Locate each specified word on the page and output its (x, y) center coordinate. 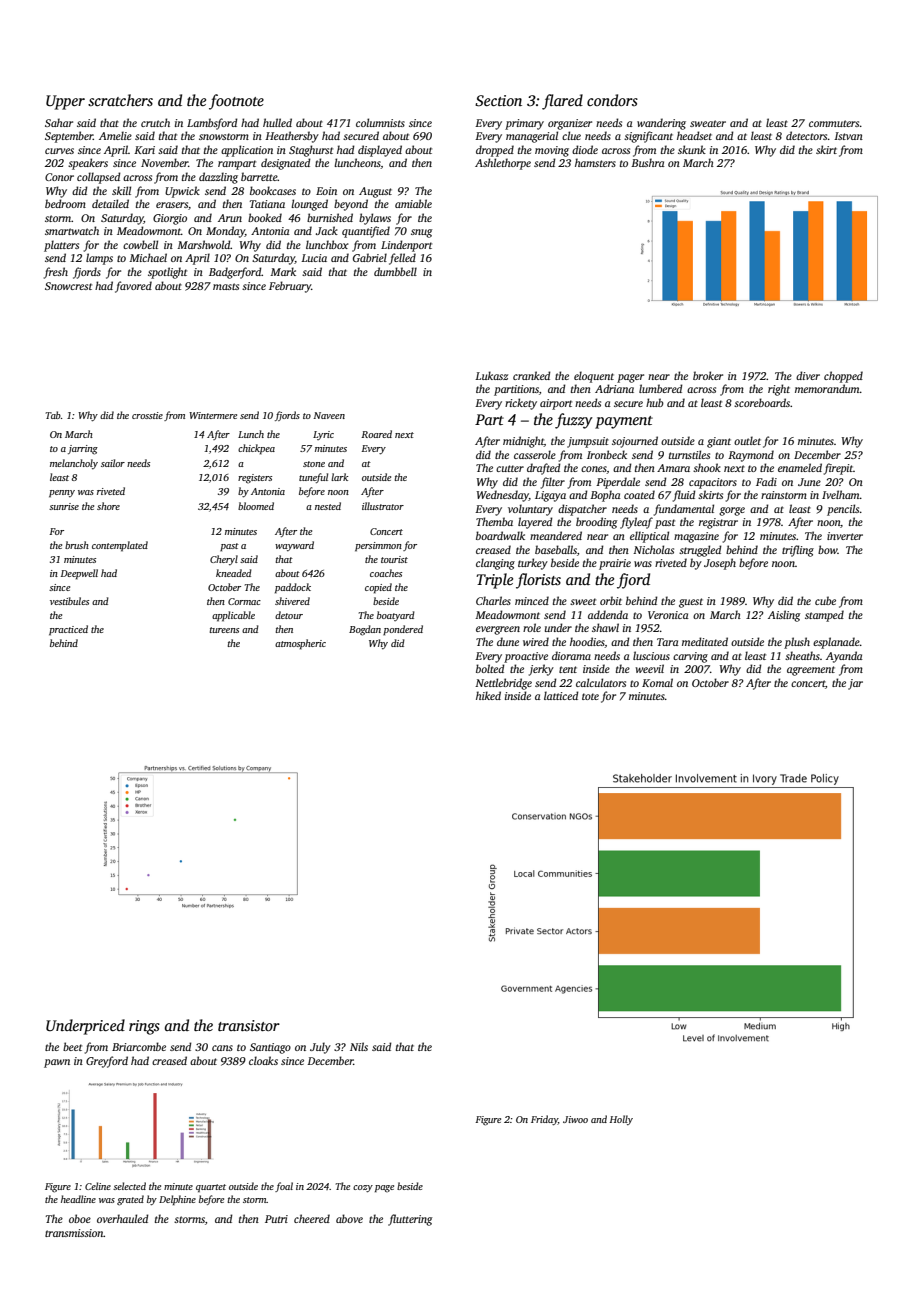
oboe (80, 1218)
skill (121, 190)
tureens (224, 630)
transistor (249, 1025)
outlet (747, 440)
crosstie (147, 415)
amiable (413, 203)
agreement (811, 671)
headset (694, 135)
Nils (359, 1046)
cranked (532, 375)
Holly (621, 1120)
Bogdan (365, 630)
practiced (68, 630)
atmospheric (300, 644)
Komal (657, 682)
